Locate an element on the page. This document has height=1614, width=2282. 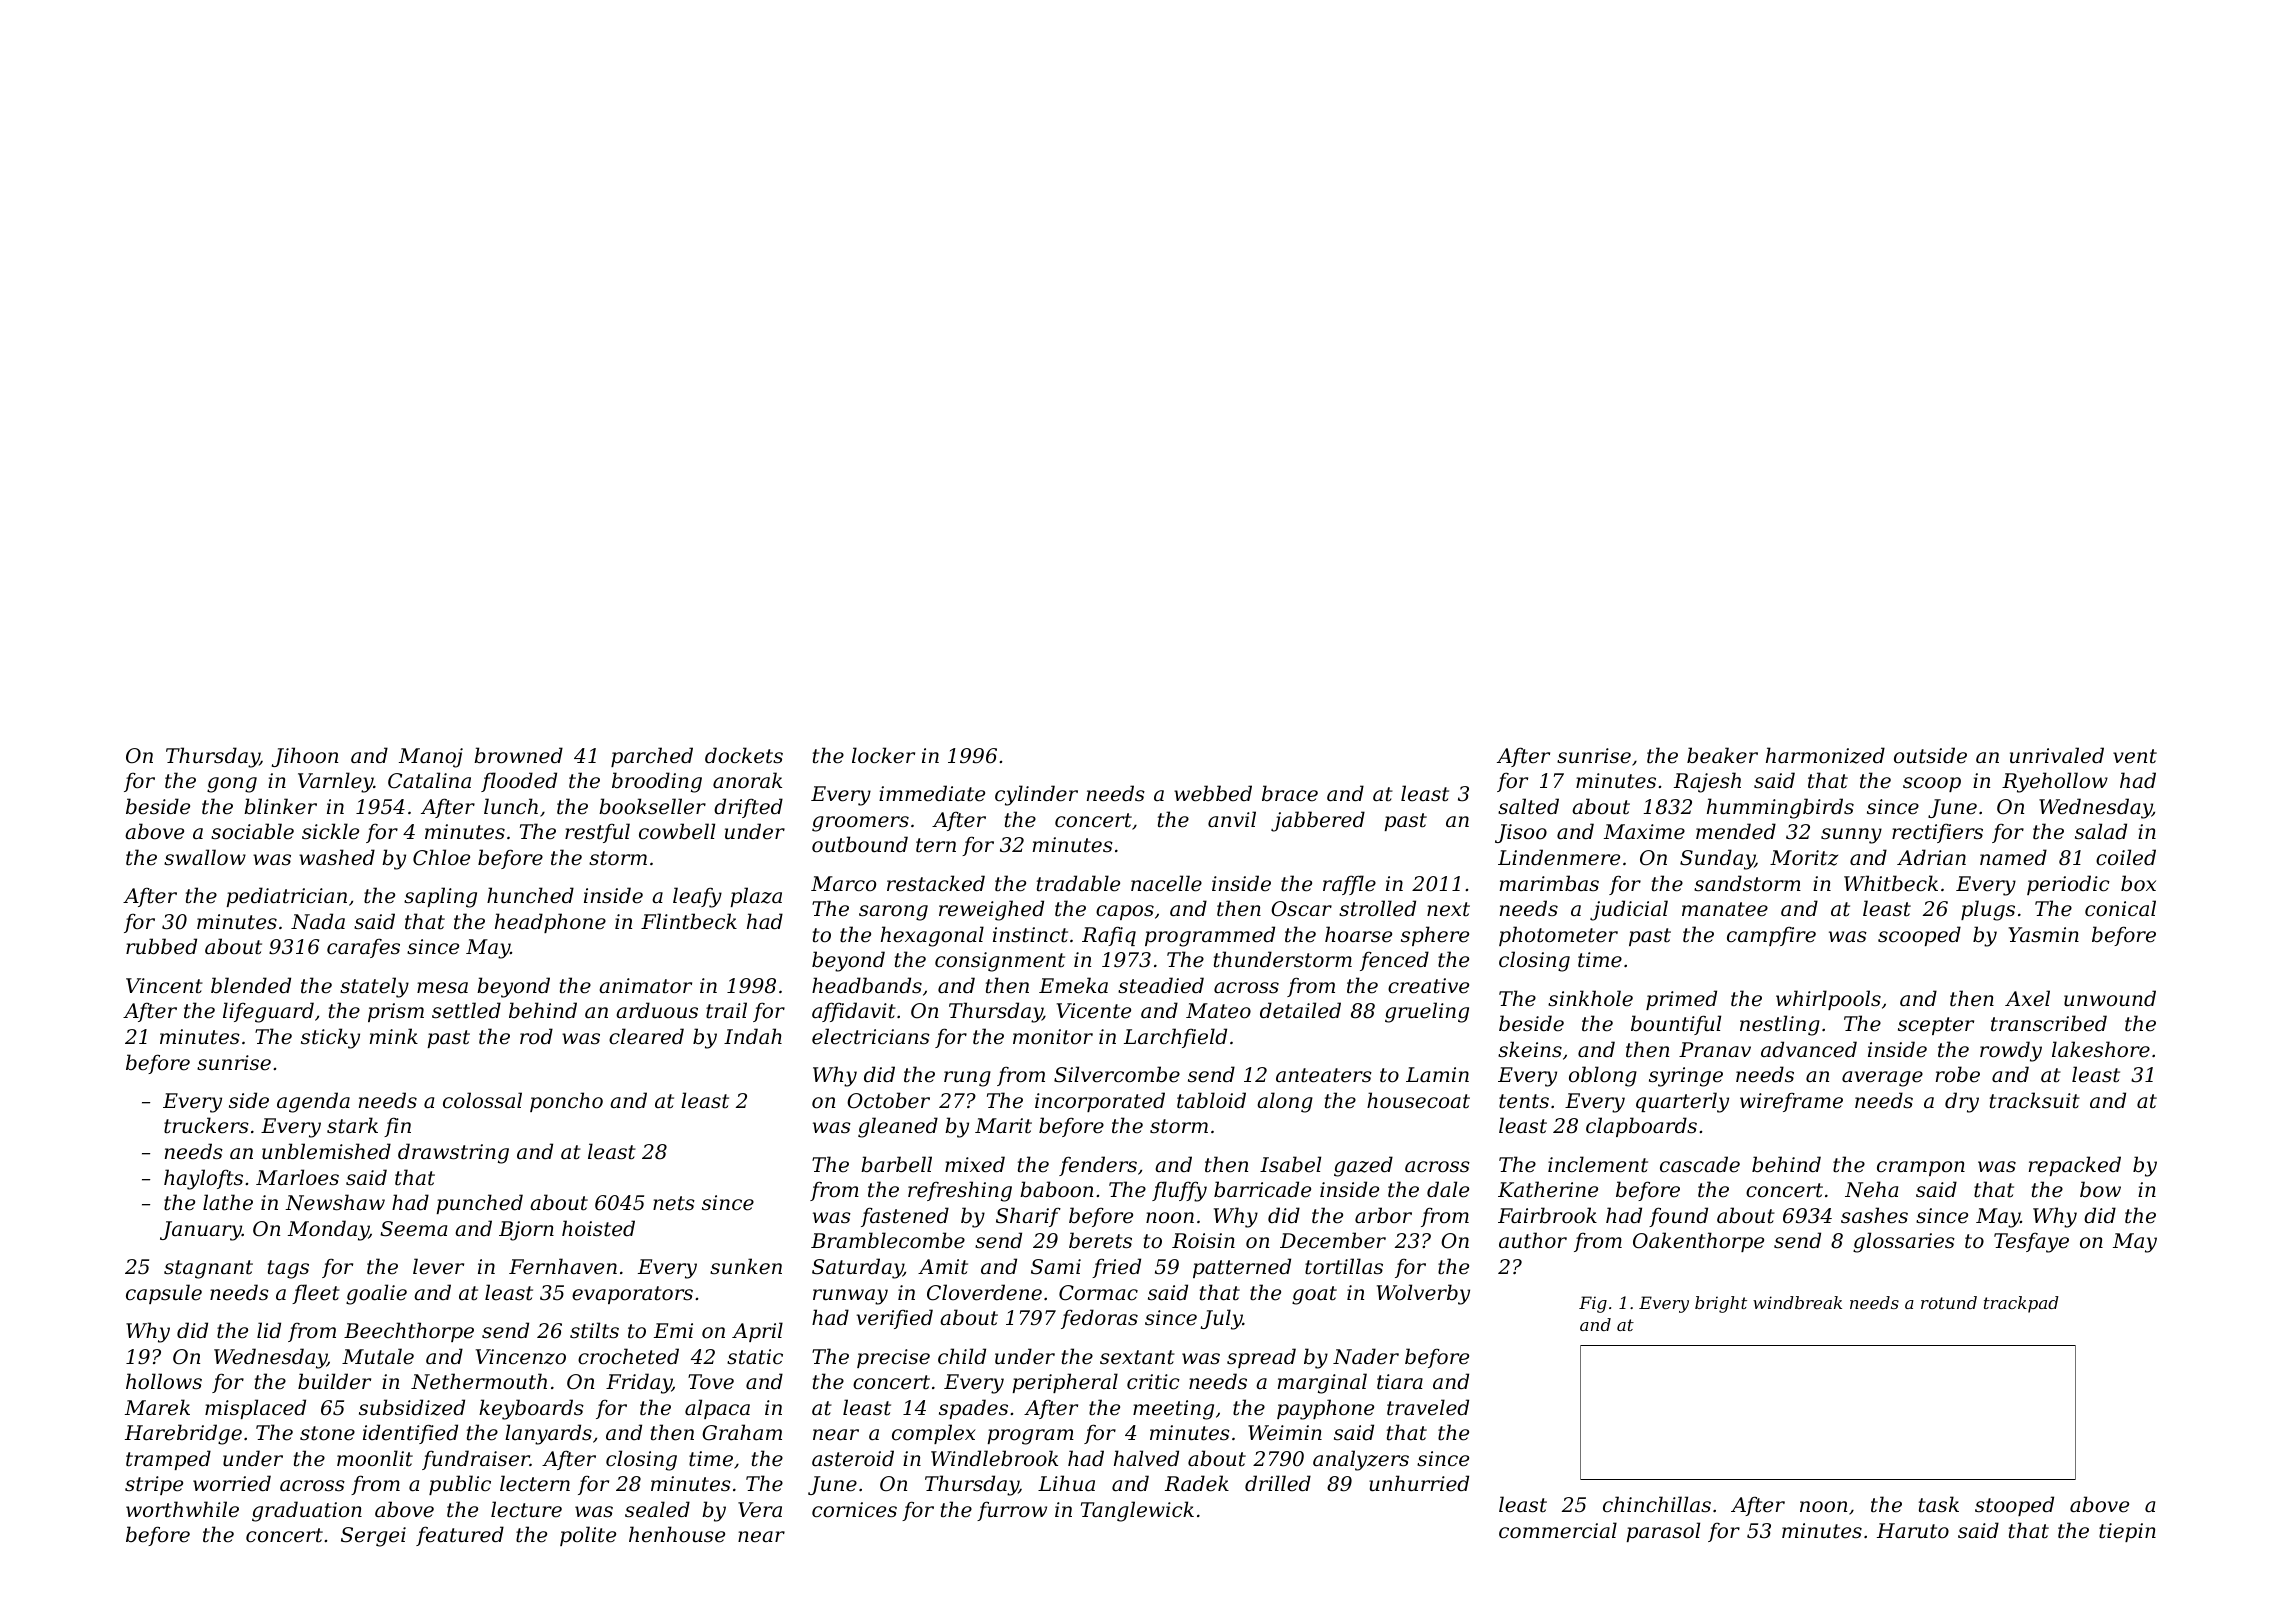
worthwhile is located at coordinates (182, 1509).
